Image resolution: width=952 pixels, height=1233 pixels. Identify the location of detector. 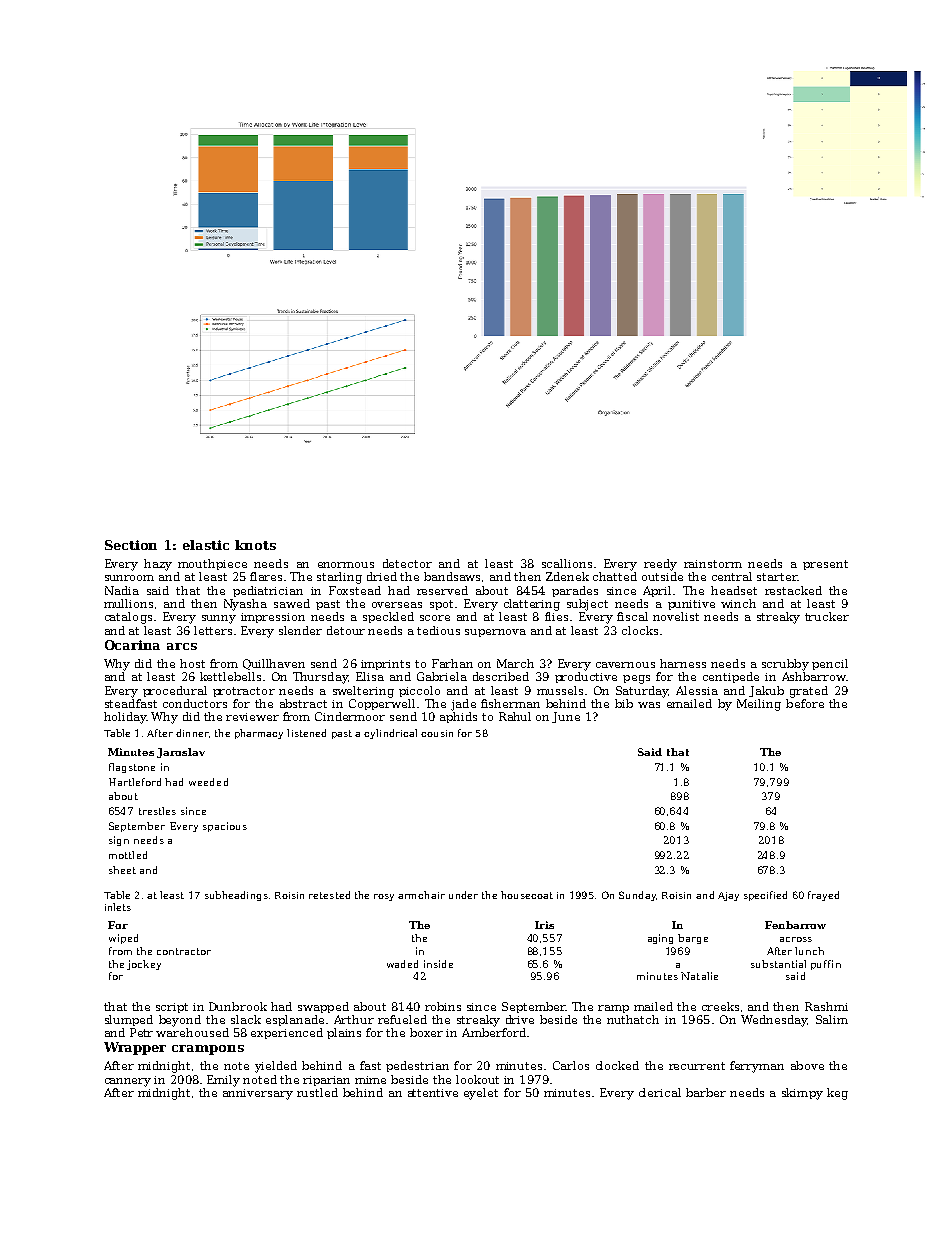
(407, 563).
